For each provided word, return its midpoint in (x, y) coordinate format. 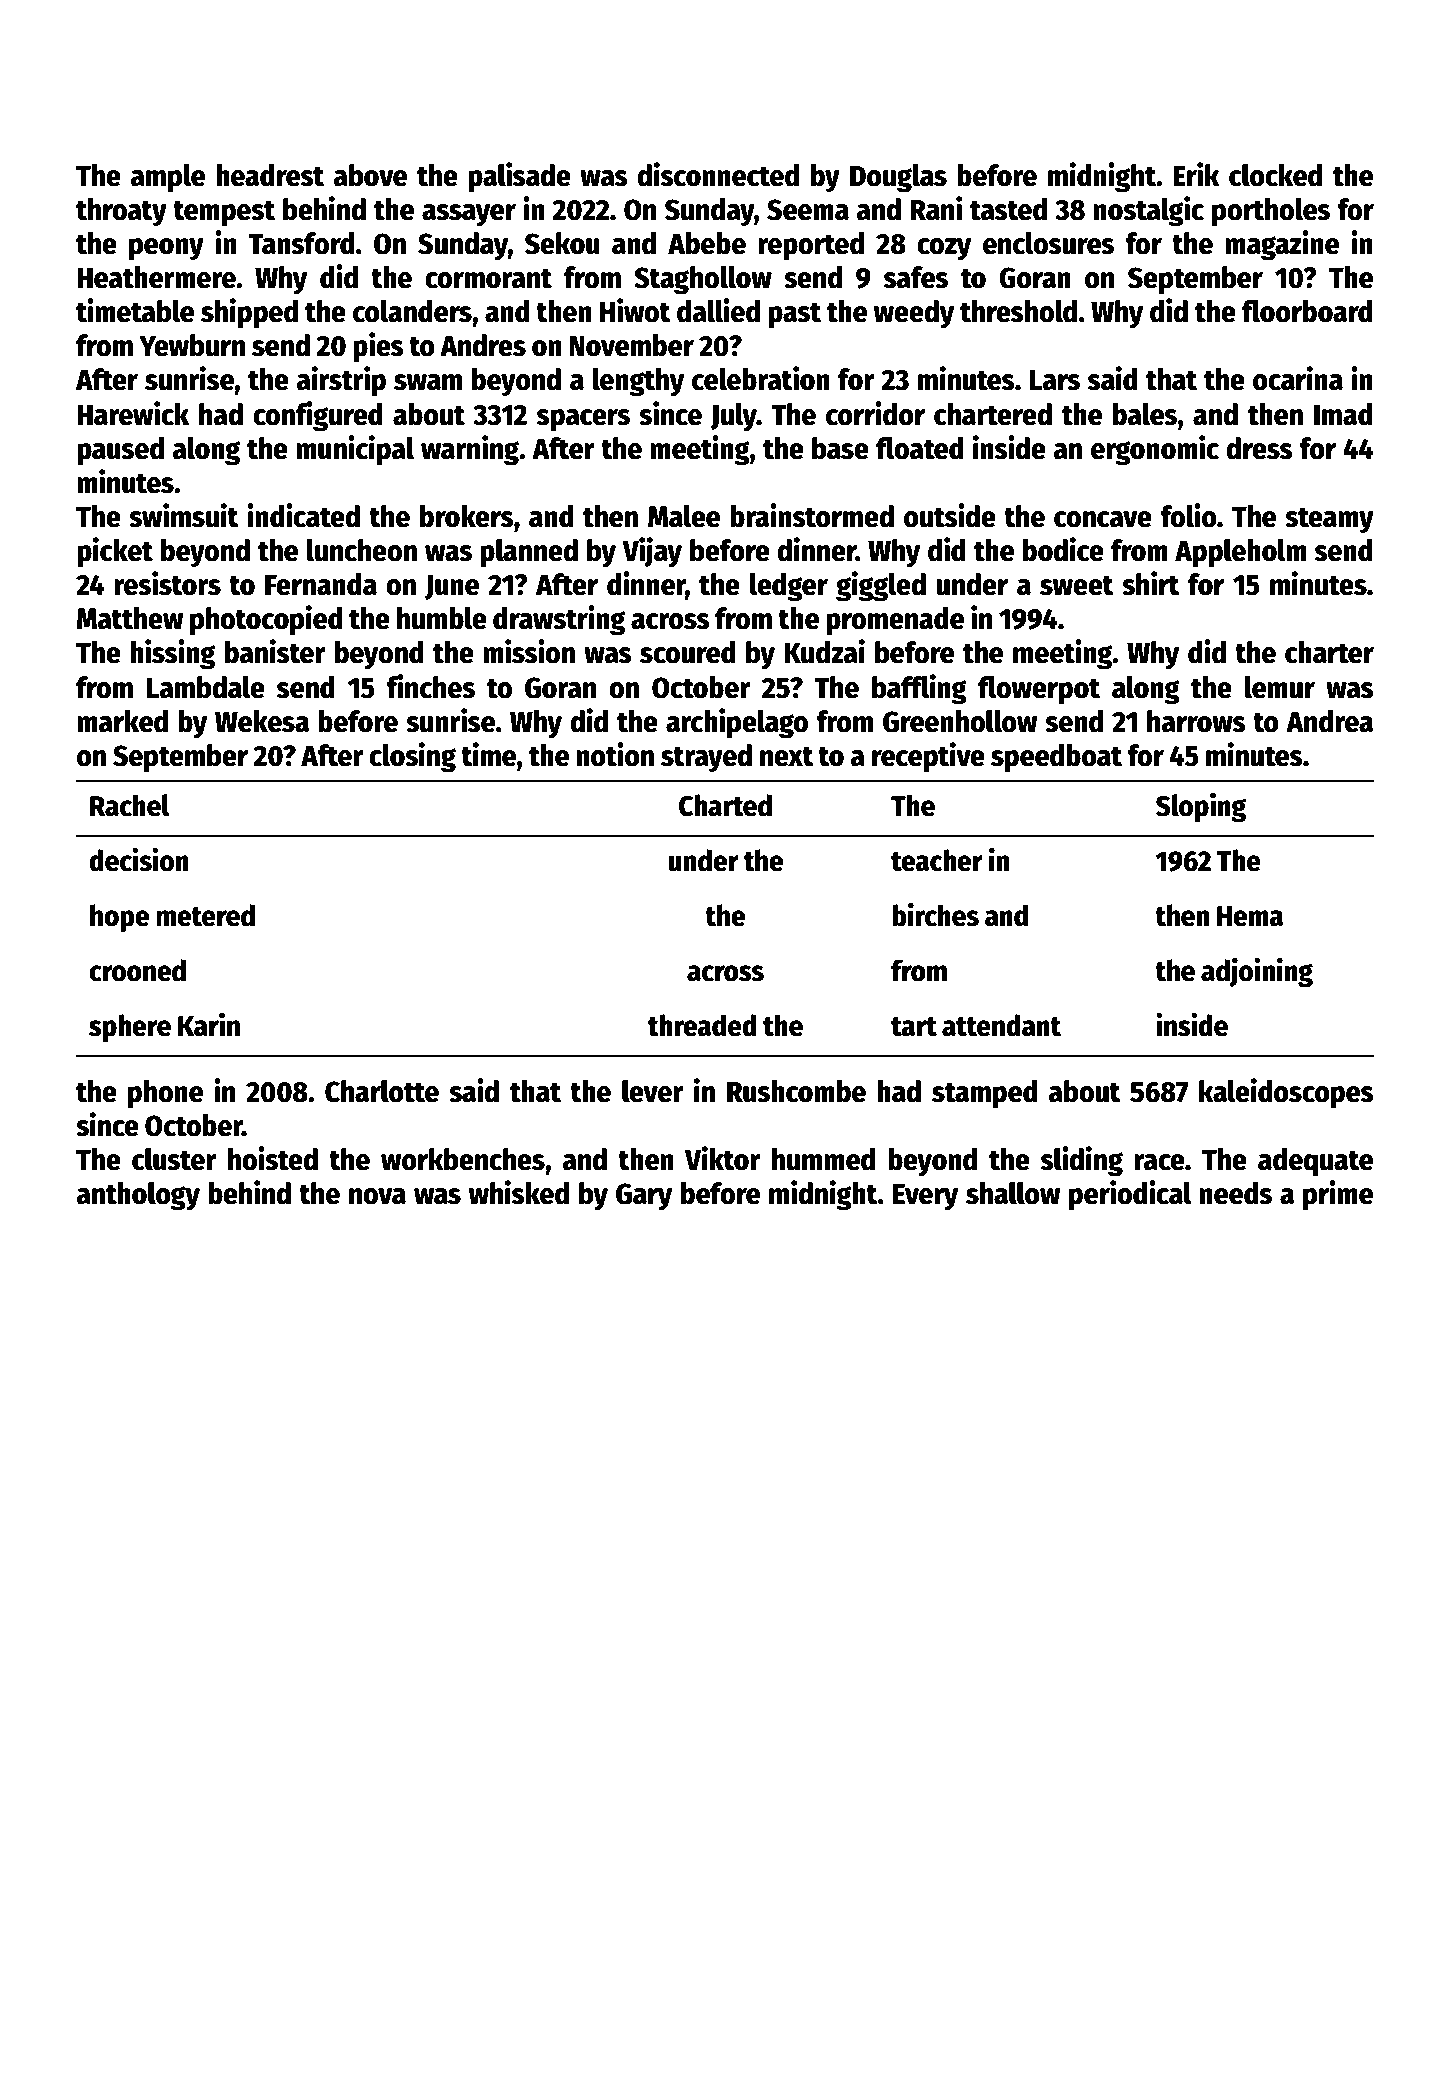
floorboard (1307, 311)
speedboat (1056, 758)
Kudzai (824, 651)
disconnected (718, 174)
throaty (121, 212)
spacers (583, 420)
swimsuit (184, 515)
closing (412, 757)
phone (165, 1094)
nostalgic (1148, 211)
